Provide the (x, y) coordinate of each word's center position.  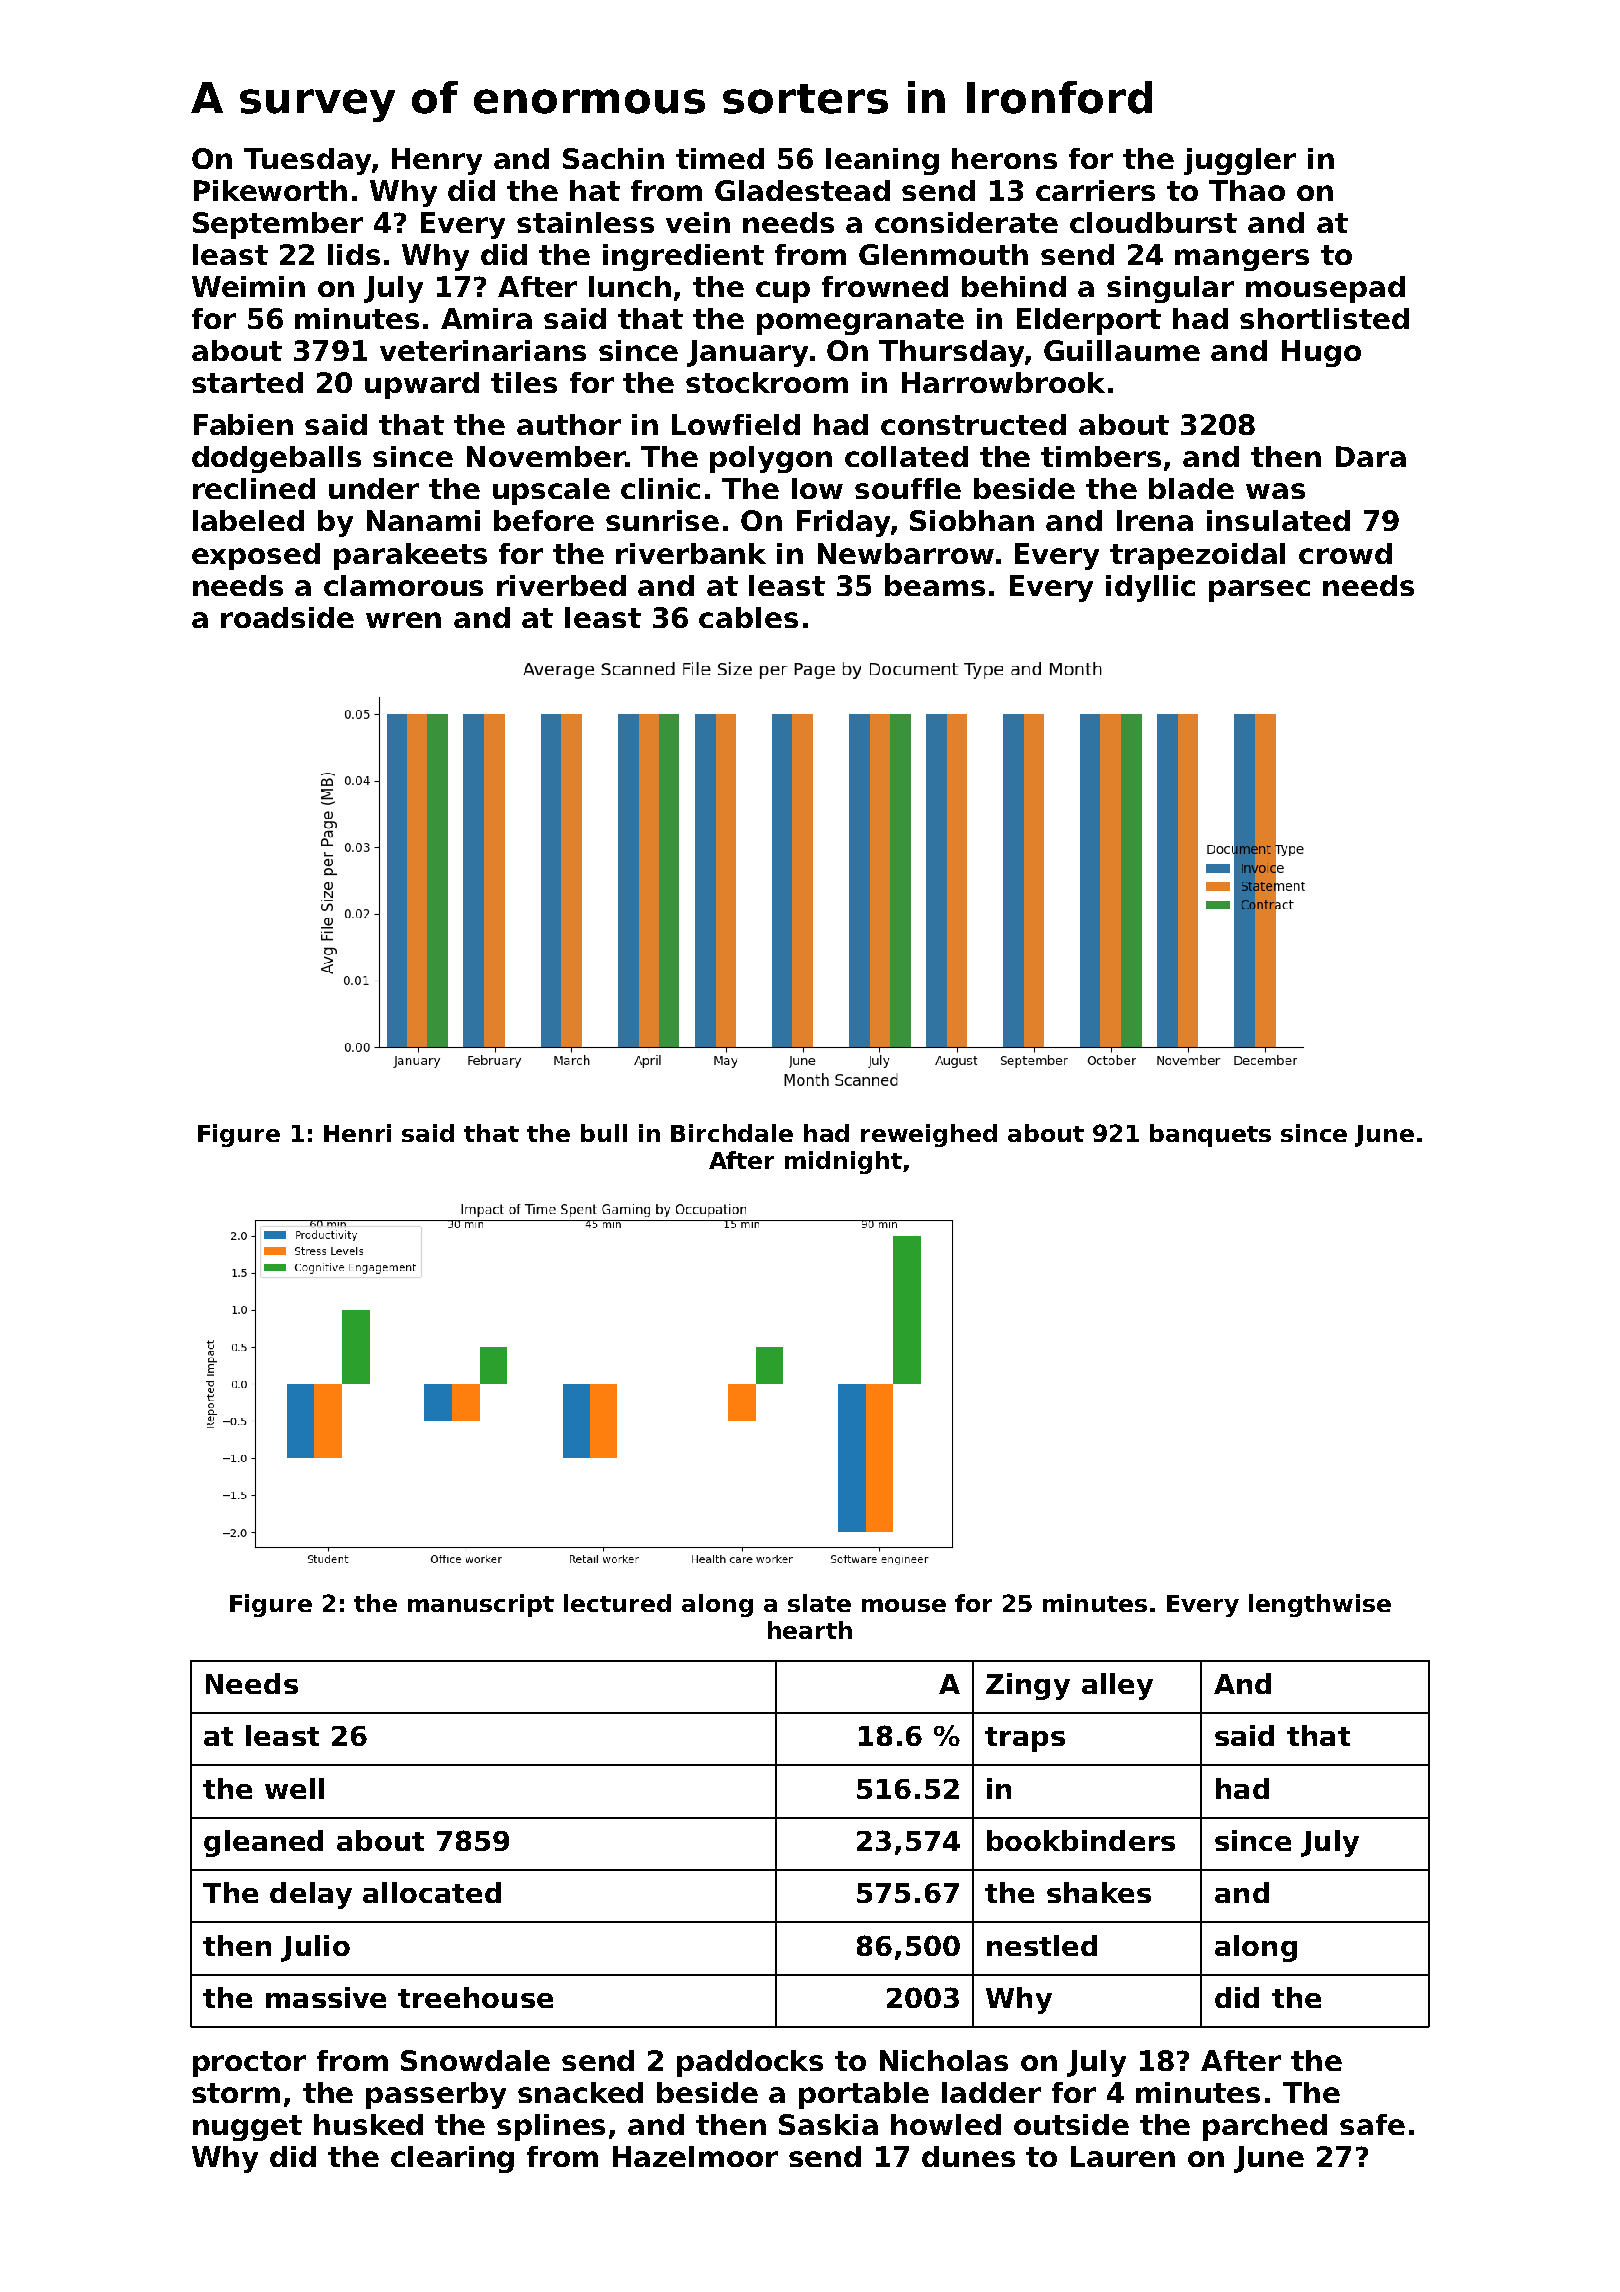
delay (311, 1895)
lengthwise (1320, 1605)
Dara (1371, 456)
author (569, 424)
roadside (287, 617)
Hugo (1321, 353)
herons (1004, 158)
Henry (437, 161)
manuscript (481, 1605)
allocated (432, 1892)
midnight (843, 1162)
